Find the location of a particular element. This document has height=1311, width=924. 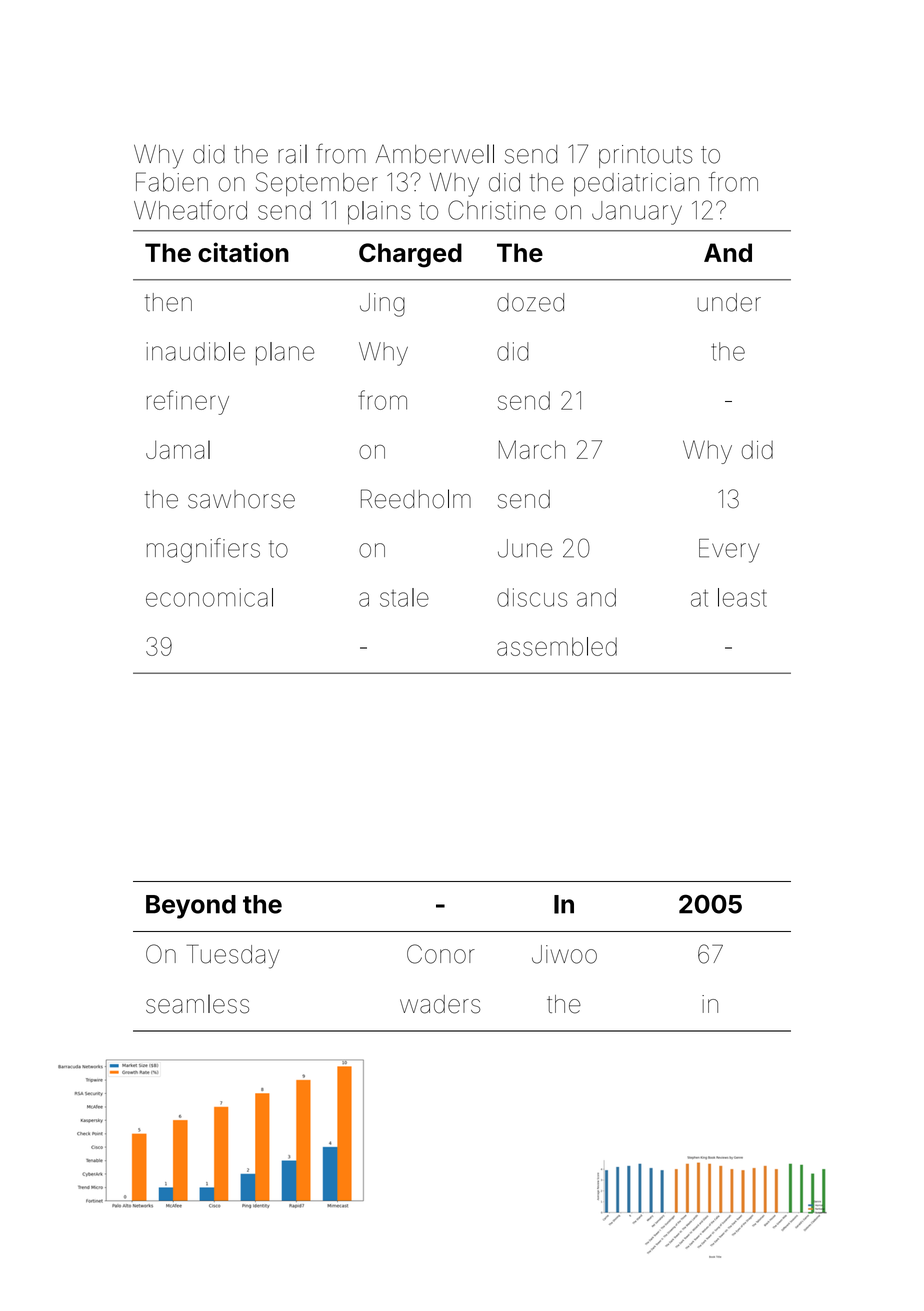

least is located at coordinates (742, 597).
